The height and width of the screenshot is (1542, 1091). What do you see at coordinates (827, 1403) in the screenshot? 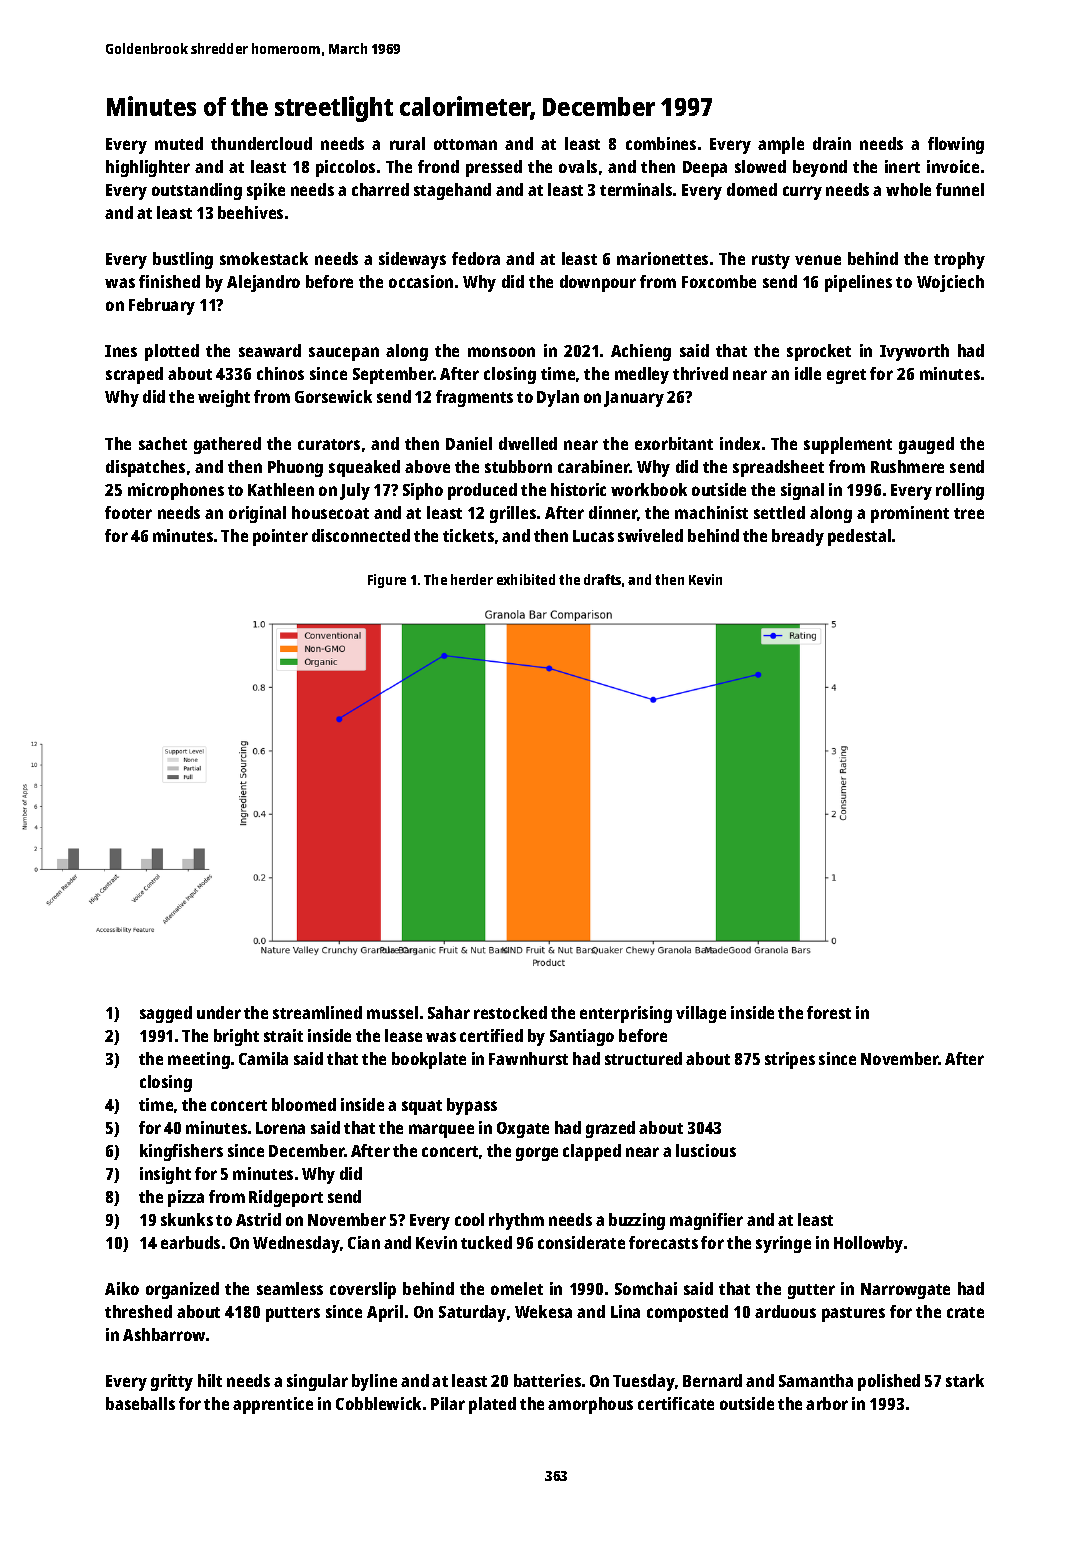
I see `arbor` at bounding box center [827, 1403].
